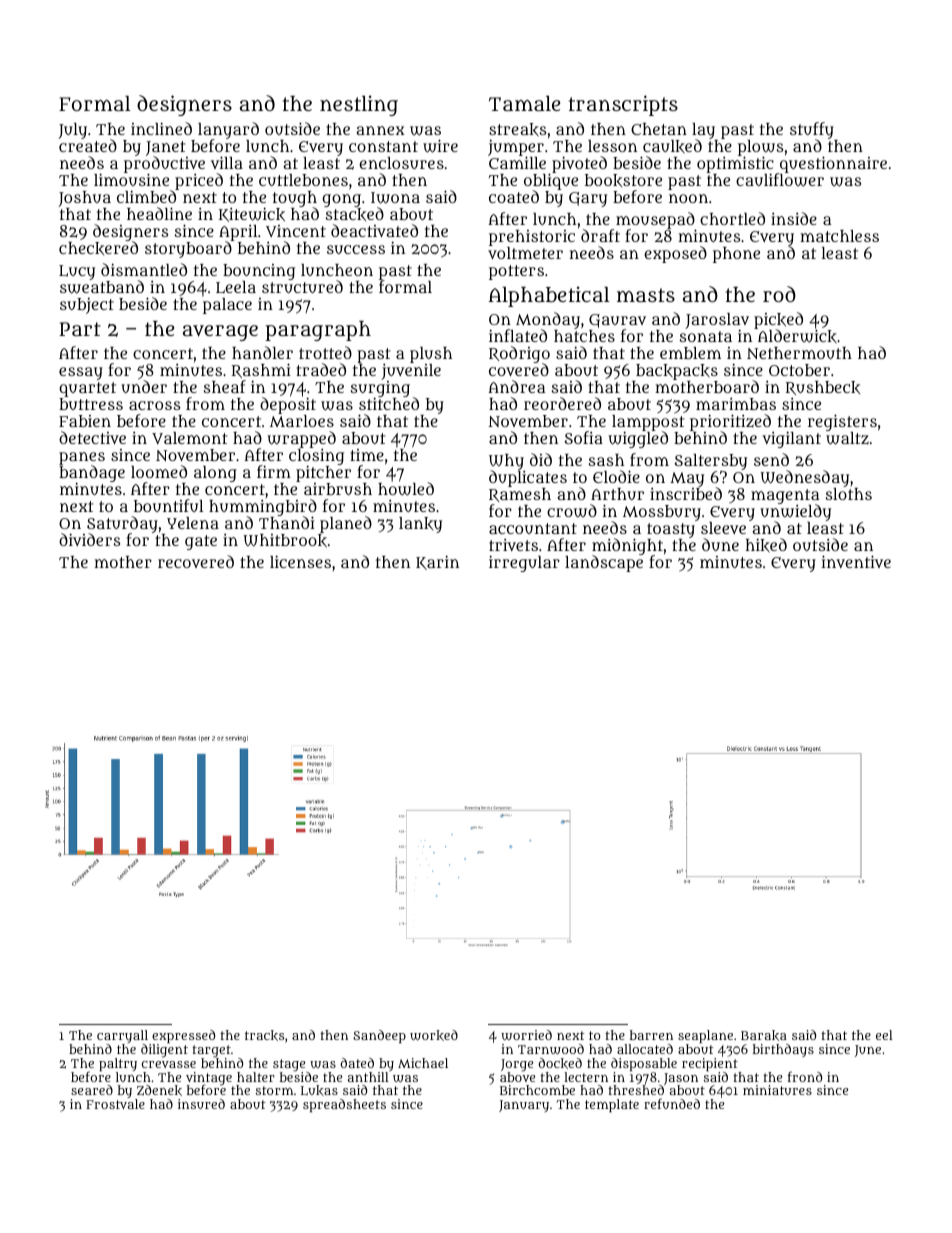  What do you see at coordinates (849, 494) in the screenshot?
I see `sloths` at bounding box center [849, 494].
